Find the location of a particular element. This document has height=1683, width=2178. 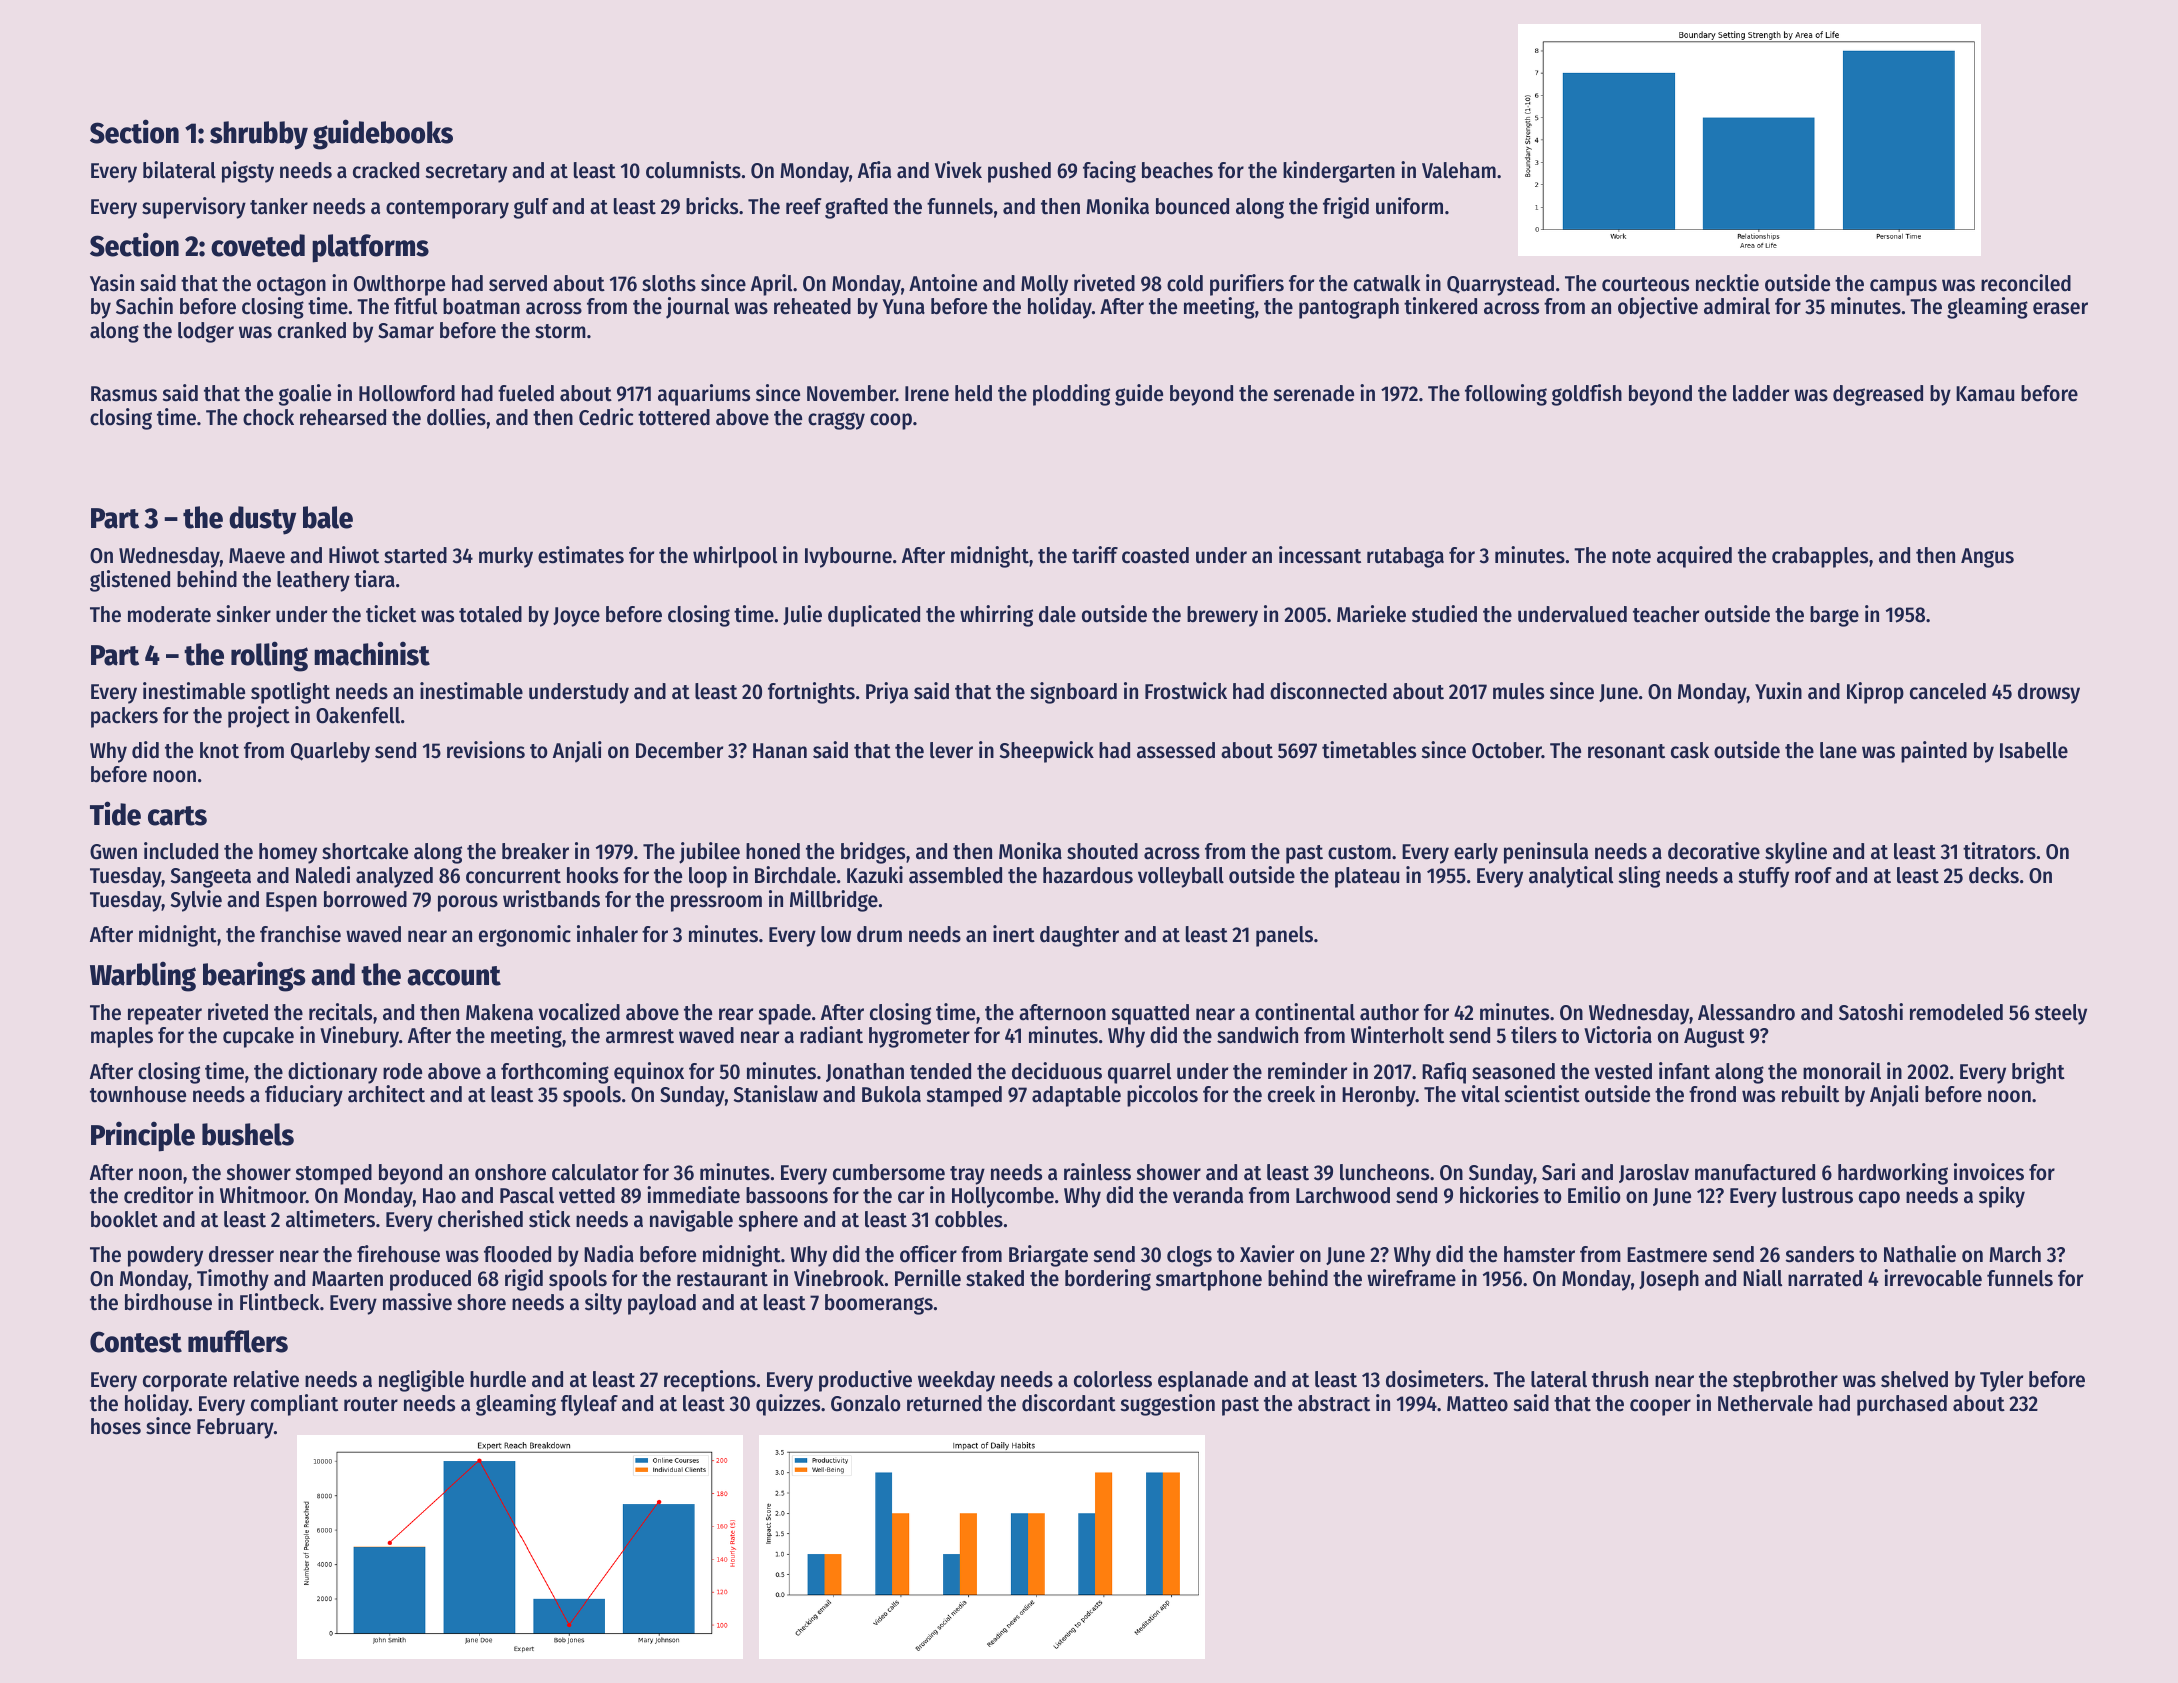

quarrel is located at coordinates (1139, 1073).
